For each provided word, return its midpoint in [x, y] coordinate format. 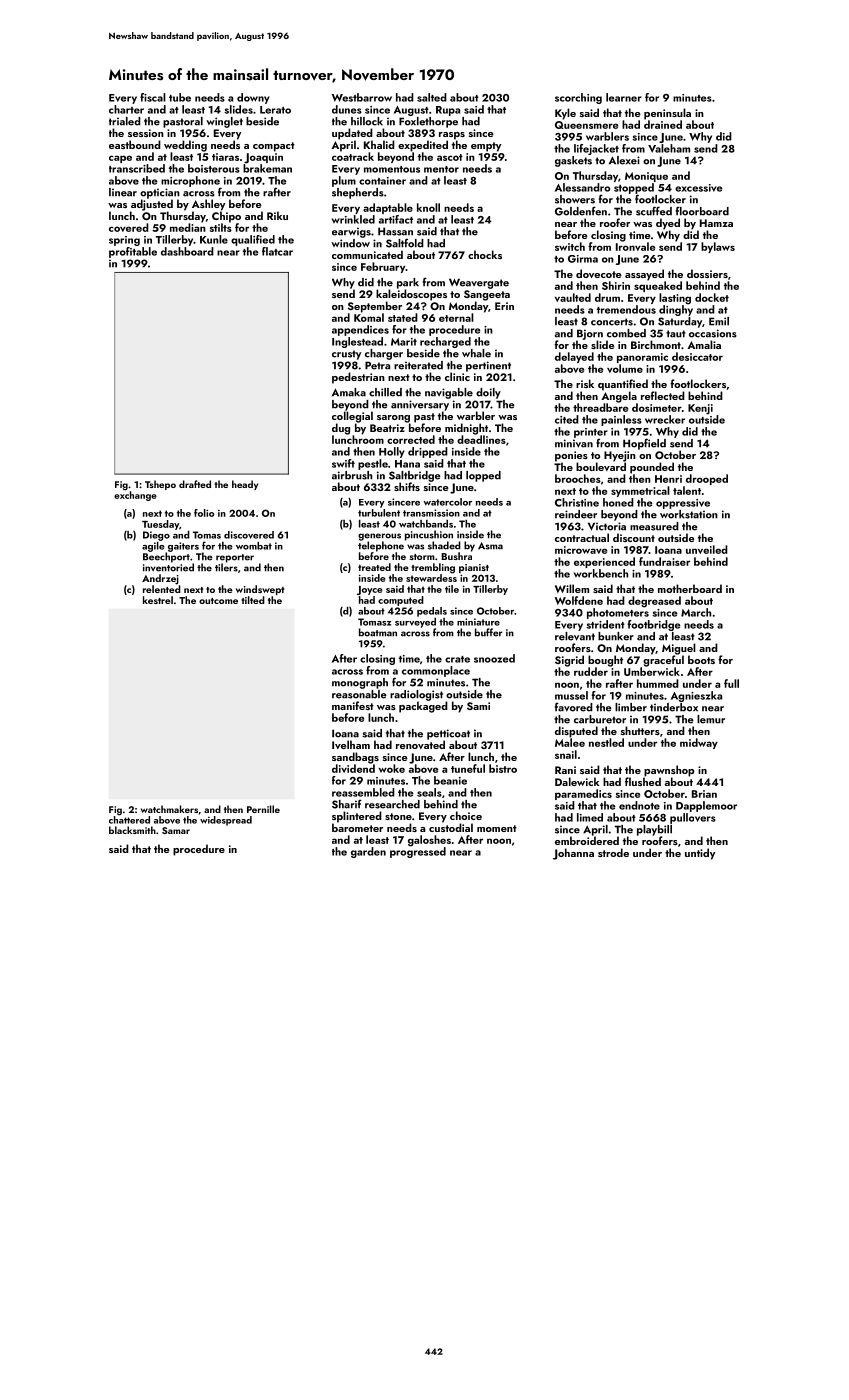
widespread [226, 821]
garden [368, 852]
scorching [578, 98]
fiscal [153, 97]
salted [432, 97]
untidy [700, 854]
